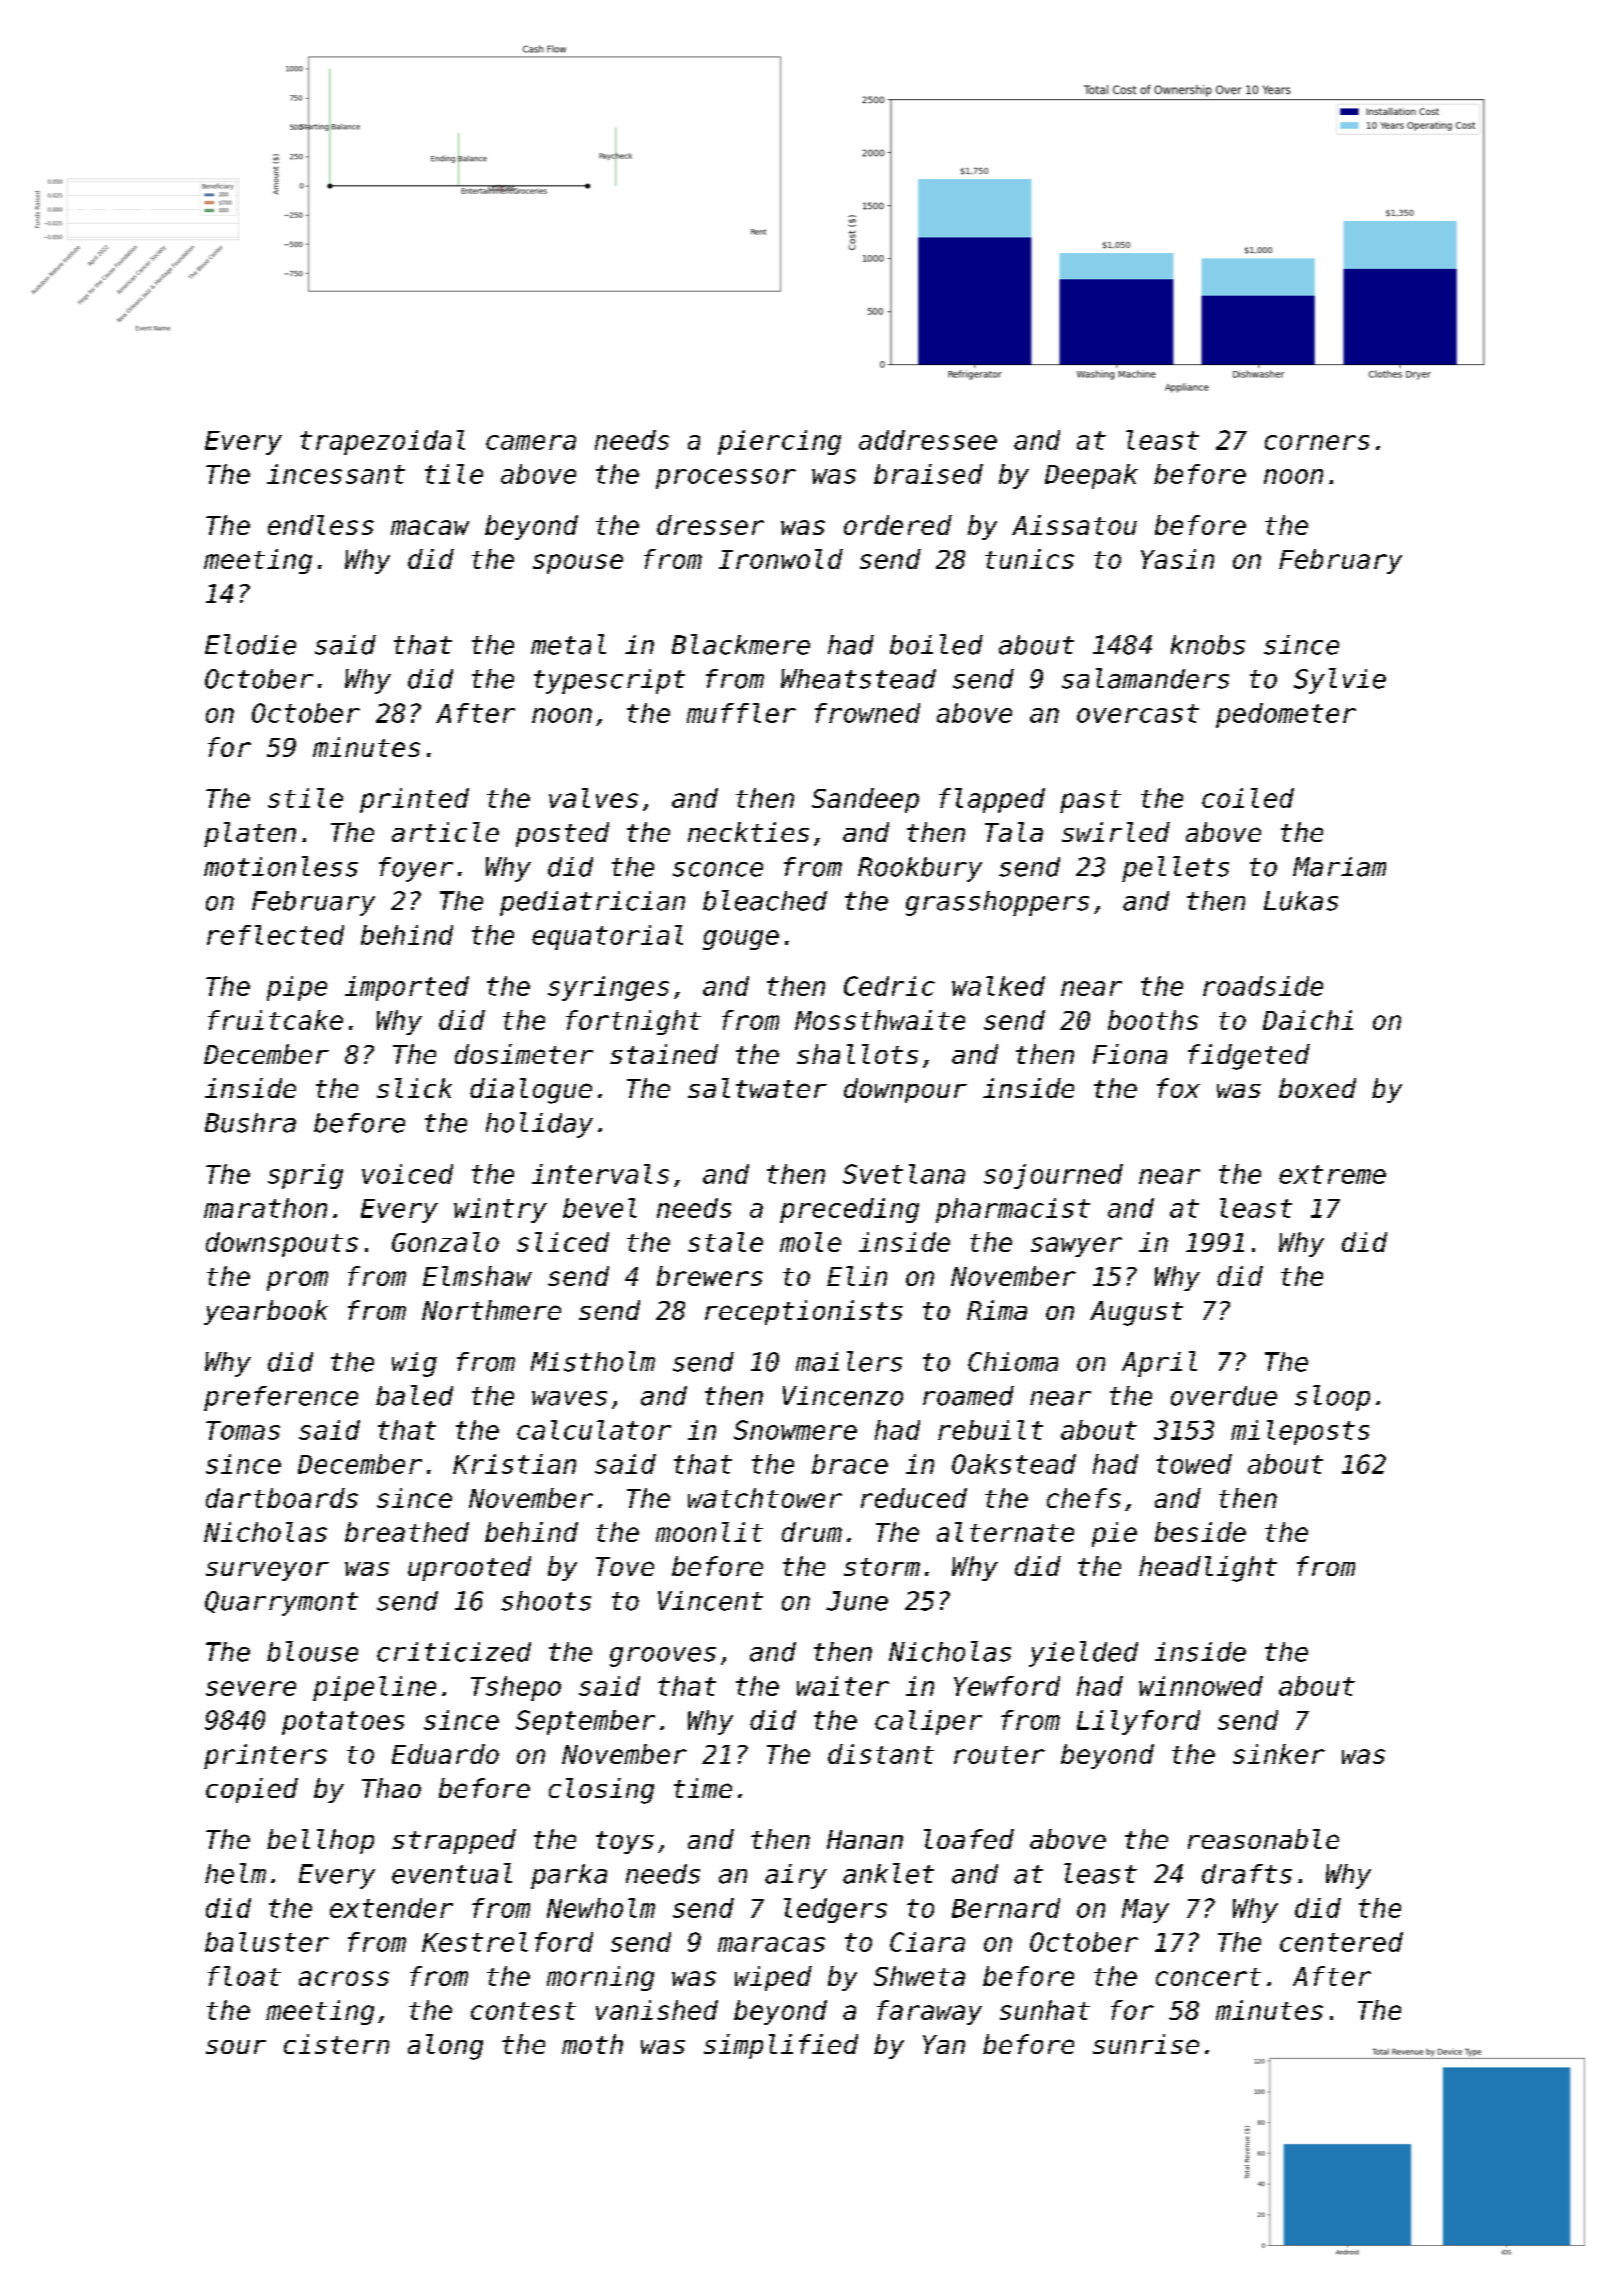 This document has width=1620, height=2292. What do you see at coordinates (445, 2047) in the document?
I see `along` at bounding box center [445, 2047].
